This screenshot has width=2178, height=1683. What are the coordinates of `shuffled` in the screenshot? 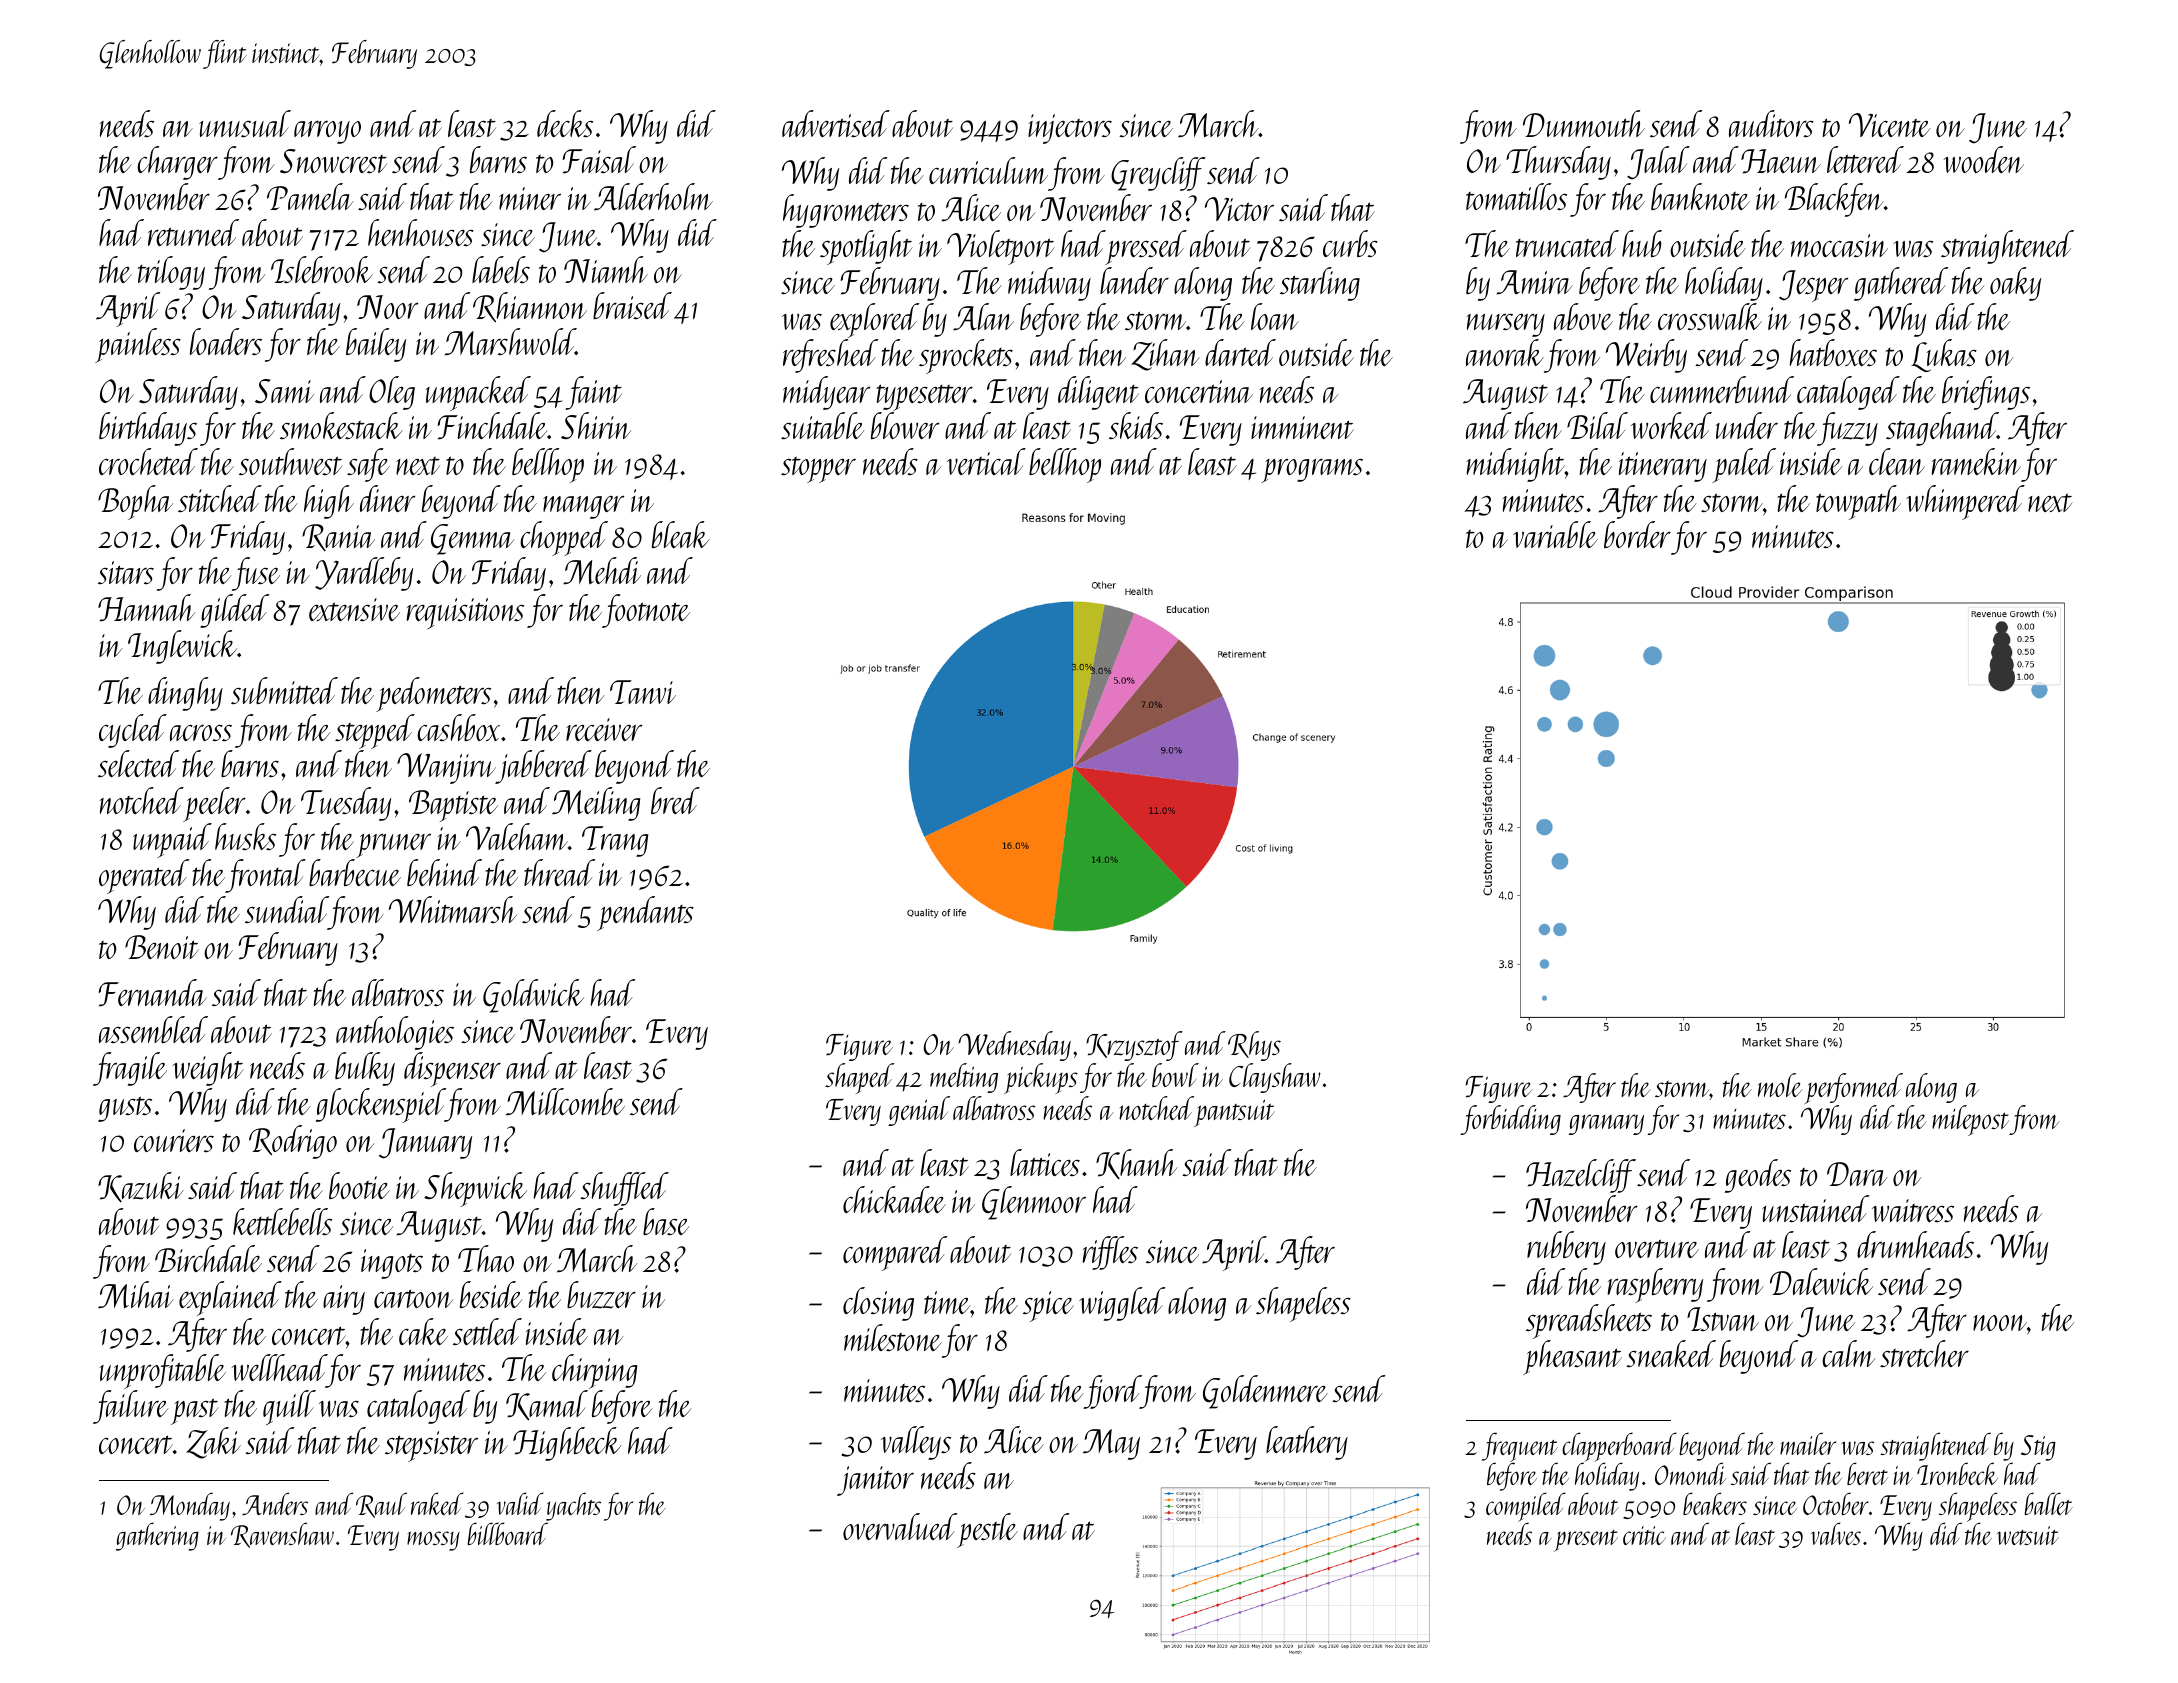 It's located at (624, 1189).
